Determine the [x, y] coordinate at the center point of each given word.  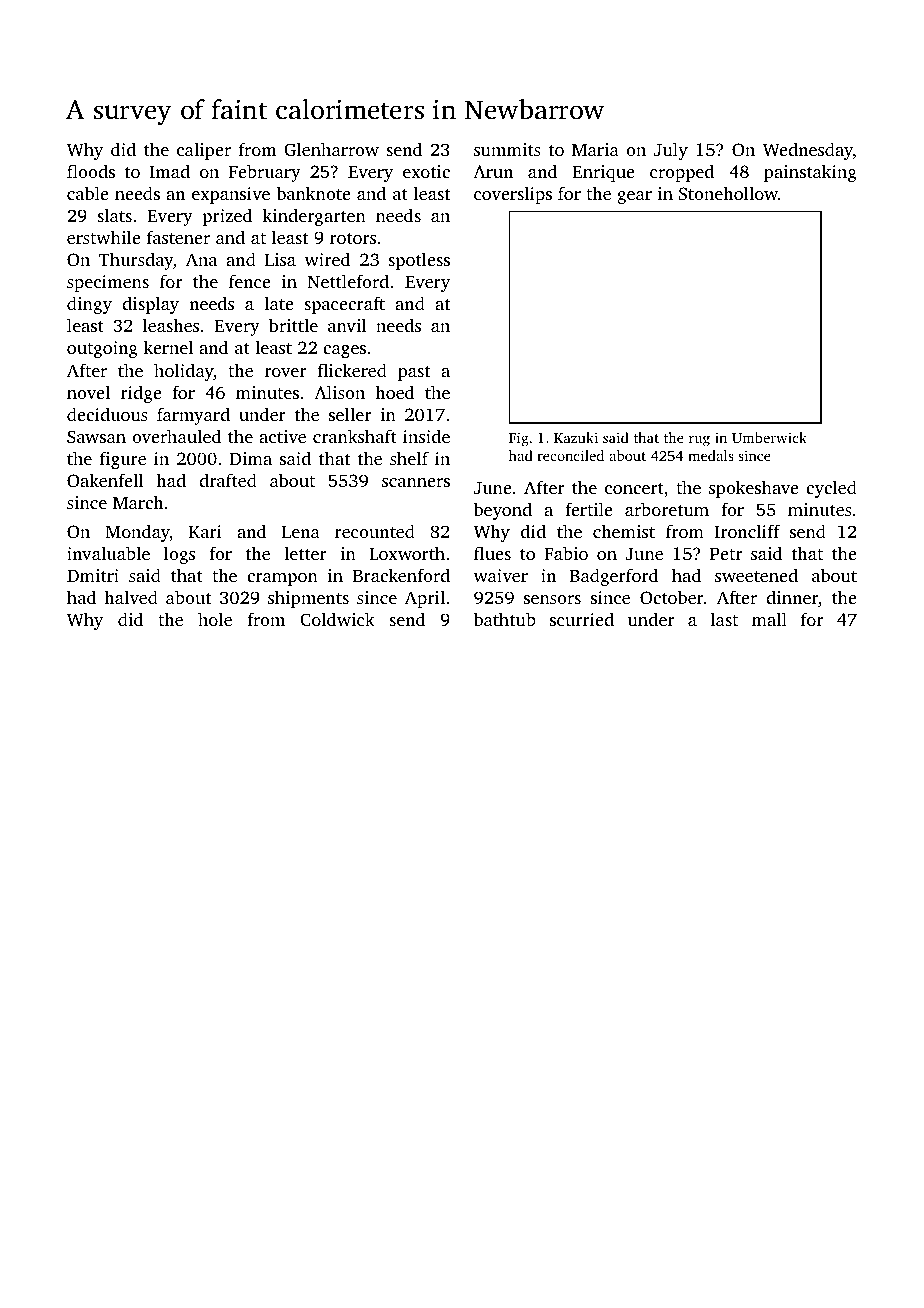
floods [91, 171]
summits [507, 149]
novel [88, 392]
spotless [419, 261]
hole [215, 619]
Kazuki [576, 437]
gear [634, 197]
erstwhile [104, 237]
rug [699, 441]
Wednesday [808, 151]
